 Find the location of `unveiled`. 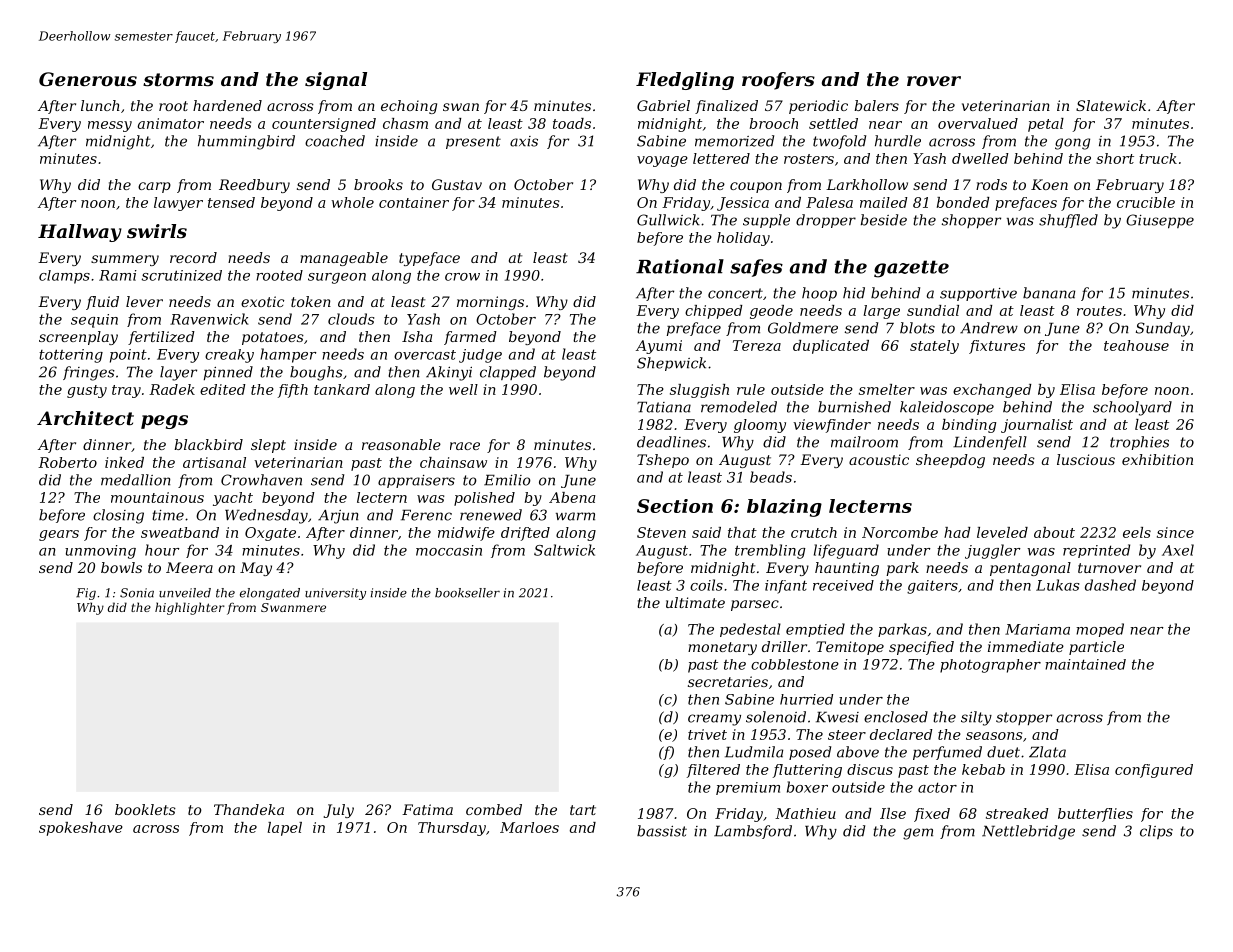

unveiled is located at coordinates (185, 593).
